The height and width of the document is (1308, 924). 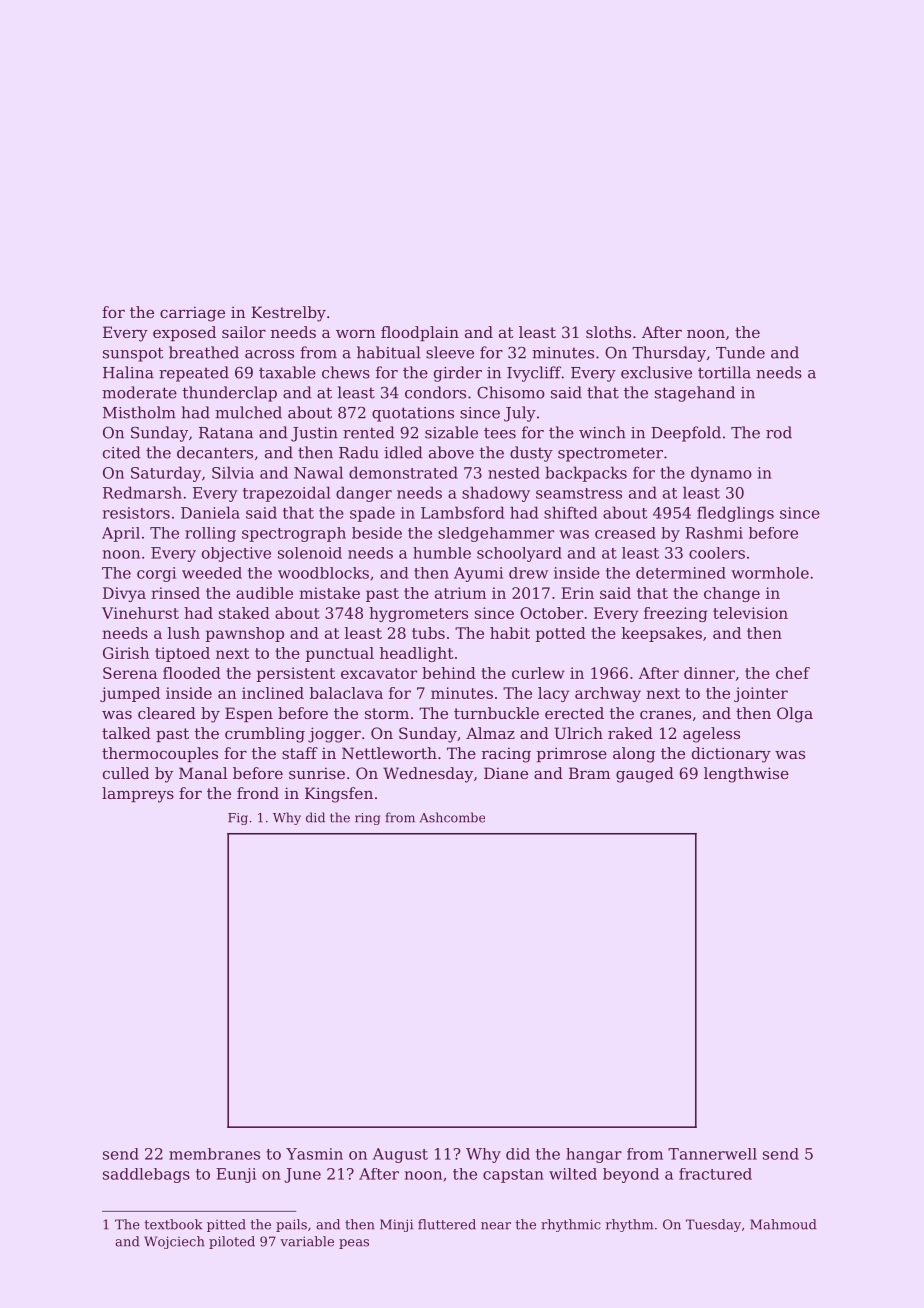 I want to click on tees, so click(x=500, y=433).
